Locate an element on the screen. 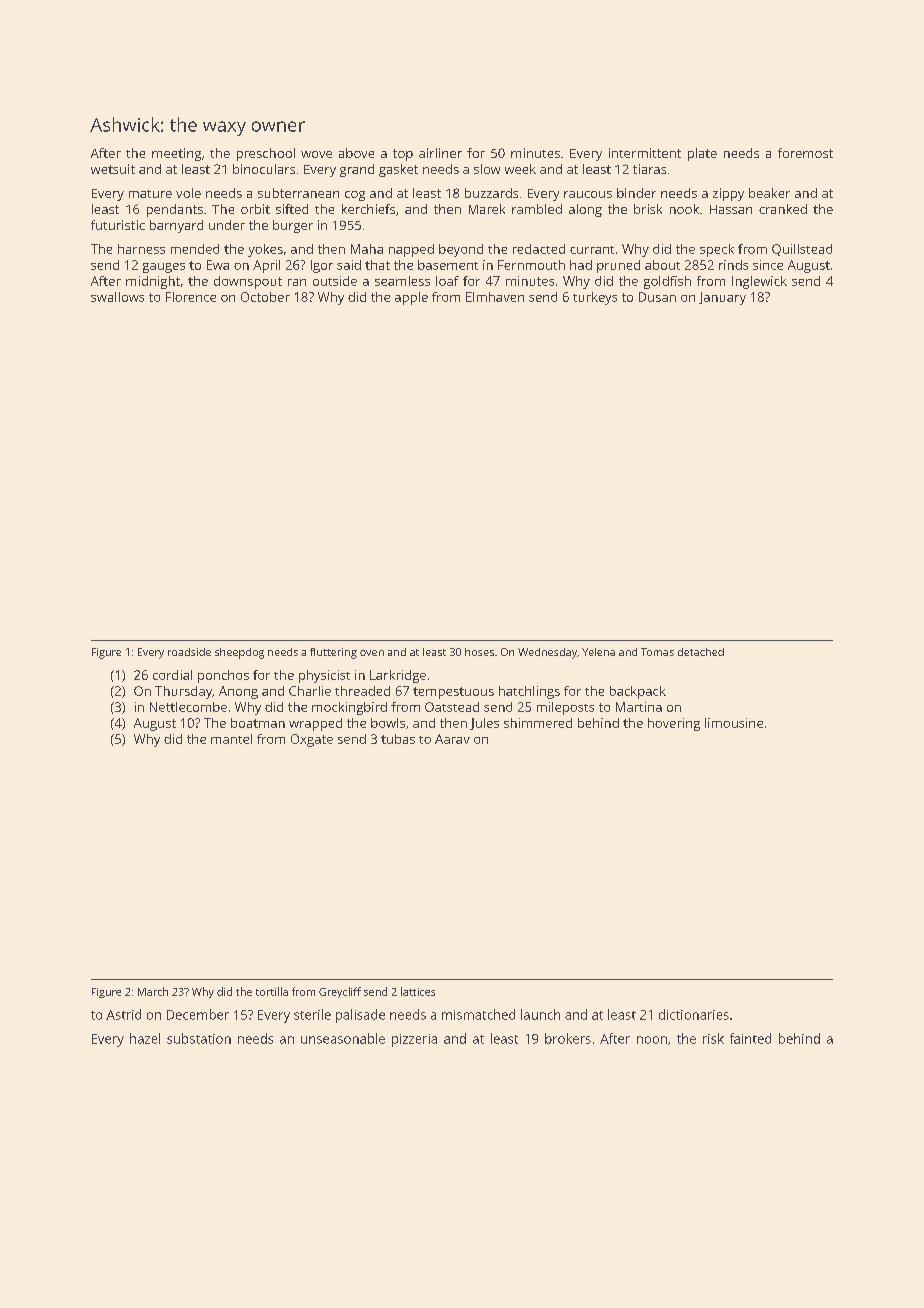 This screenshot has width=924, height=1308. turkeys is located at coordinates (595, 298).
